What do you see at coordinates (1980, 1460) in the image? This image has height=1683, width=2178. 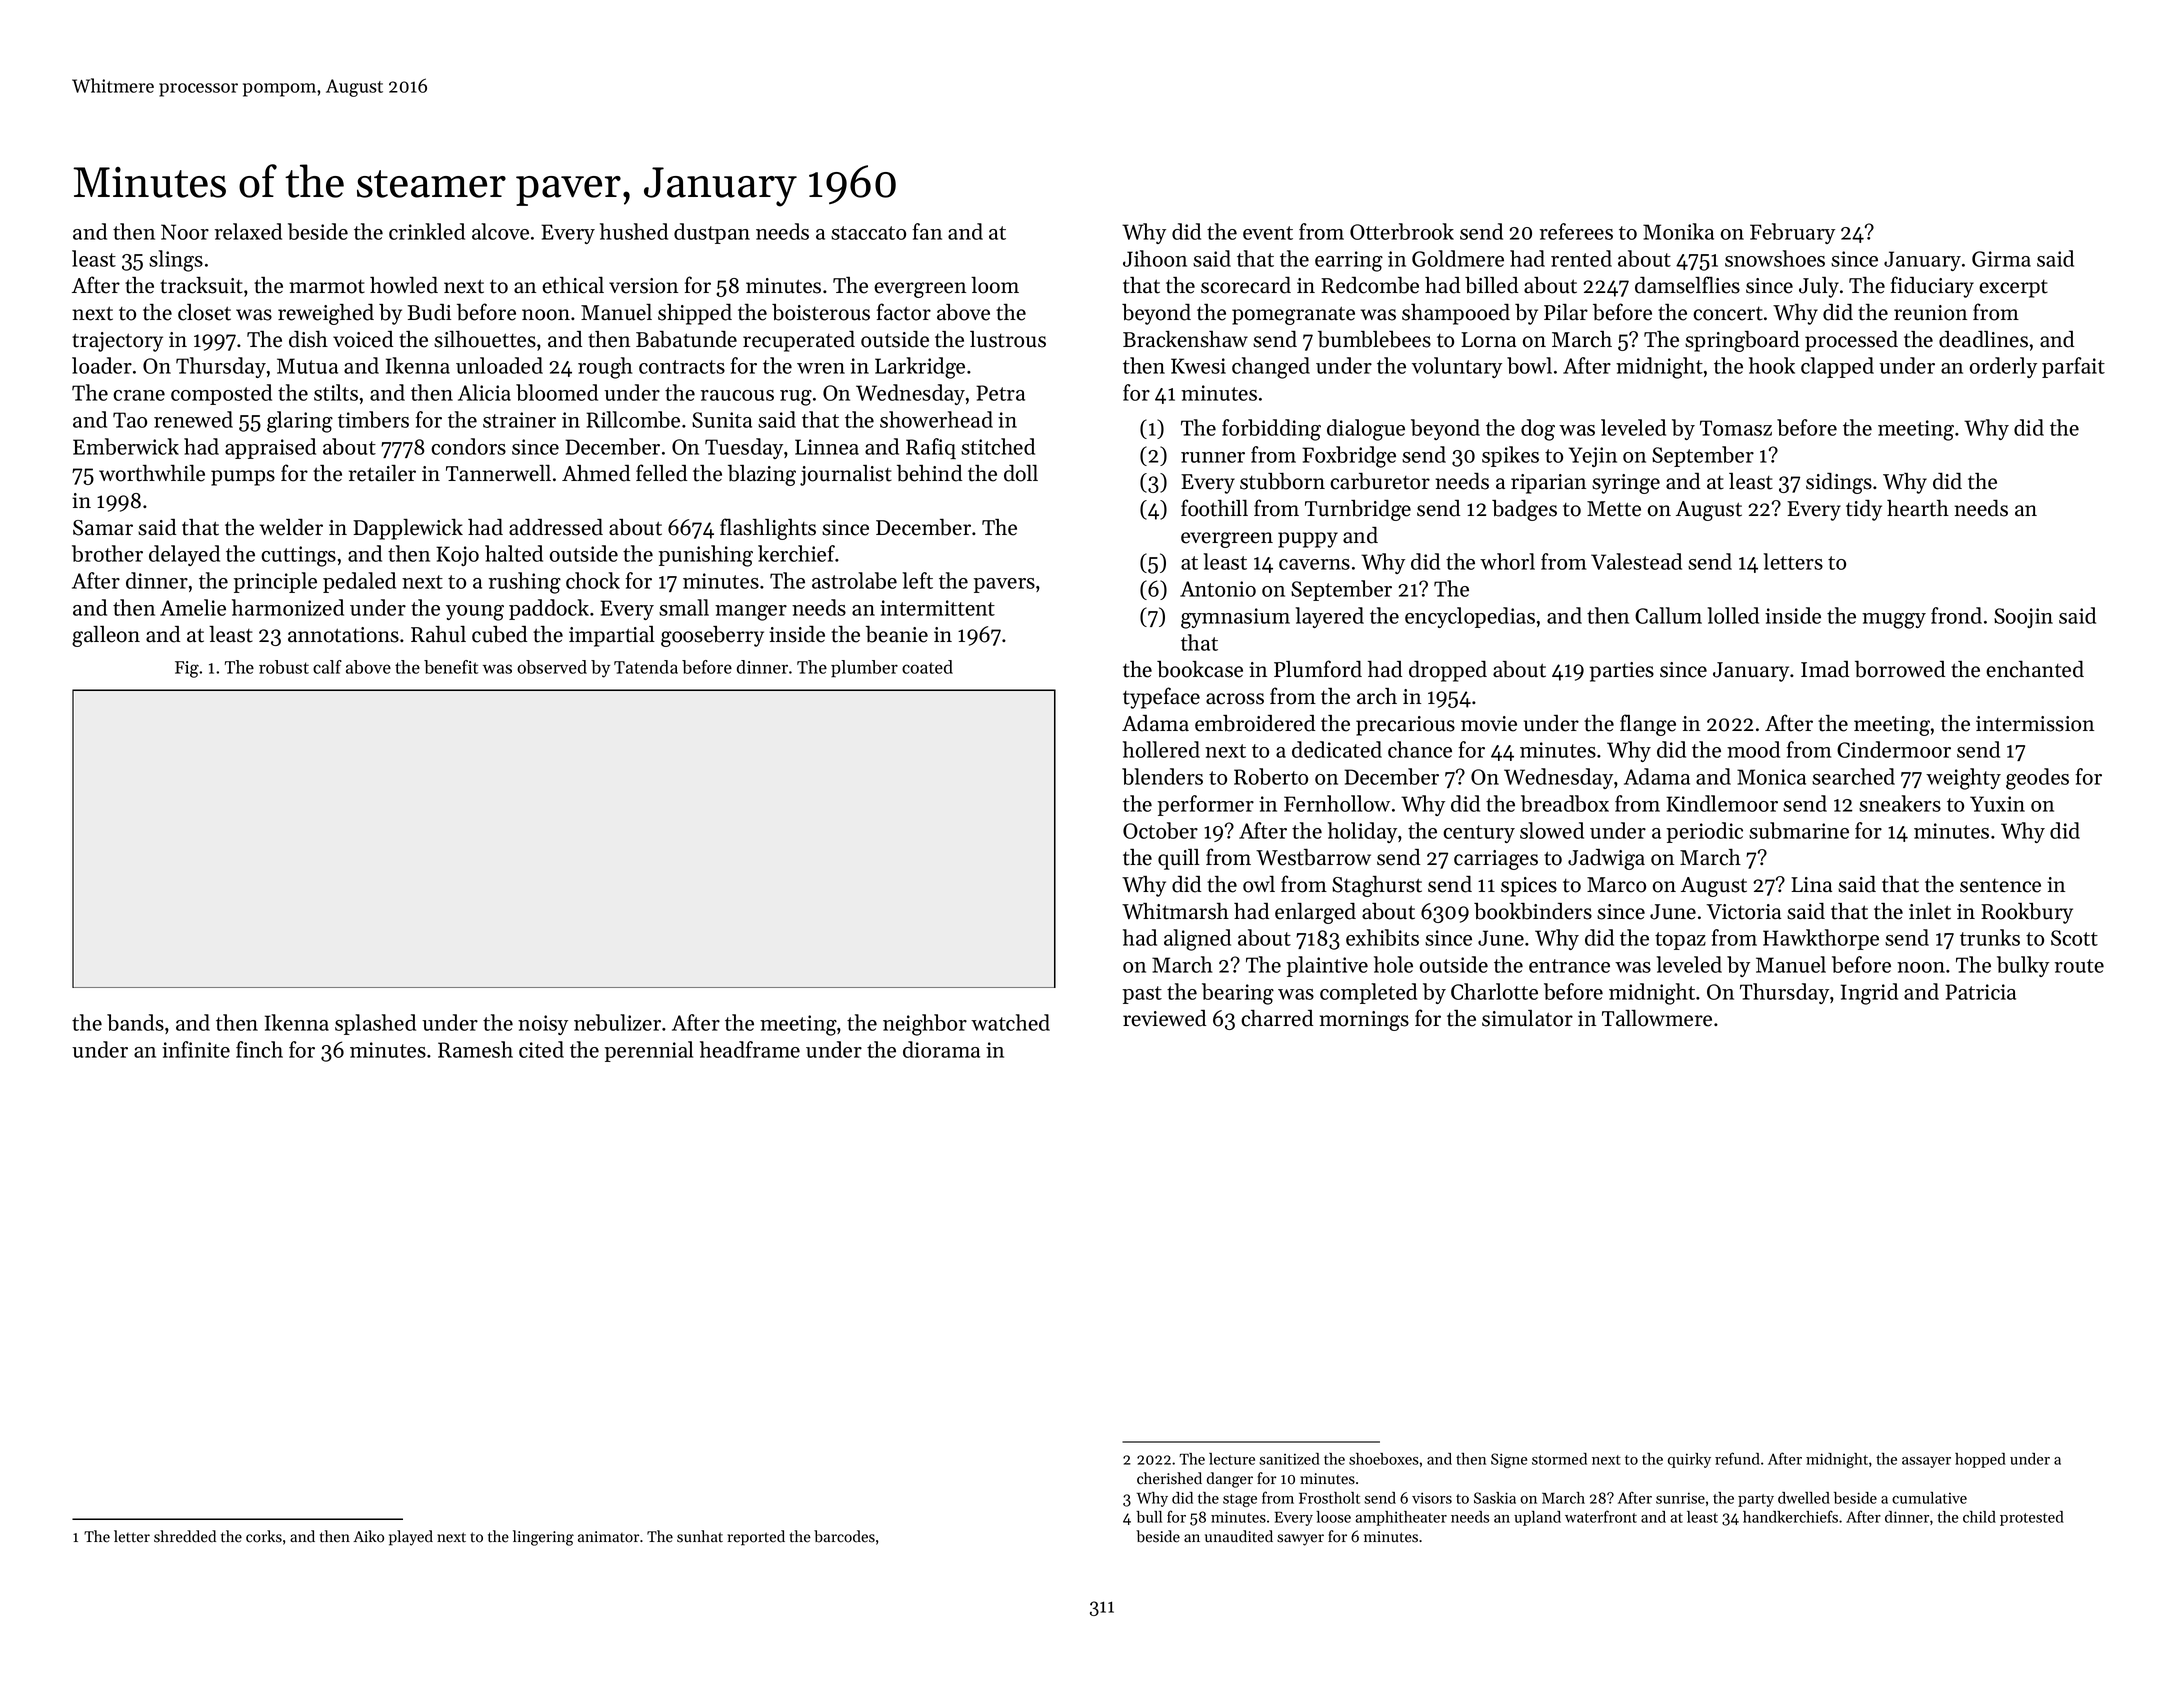 I see `hopped` at bounding box center [1980, 1460].
